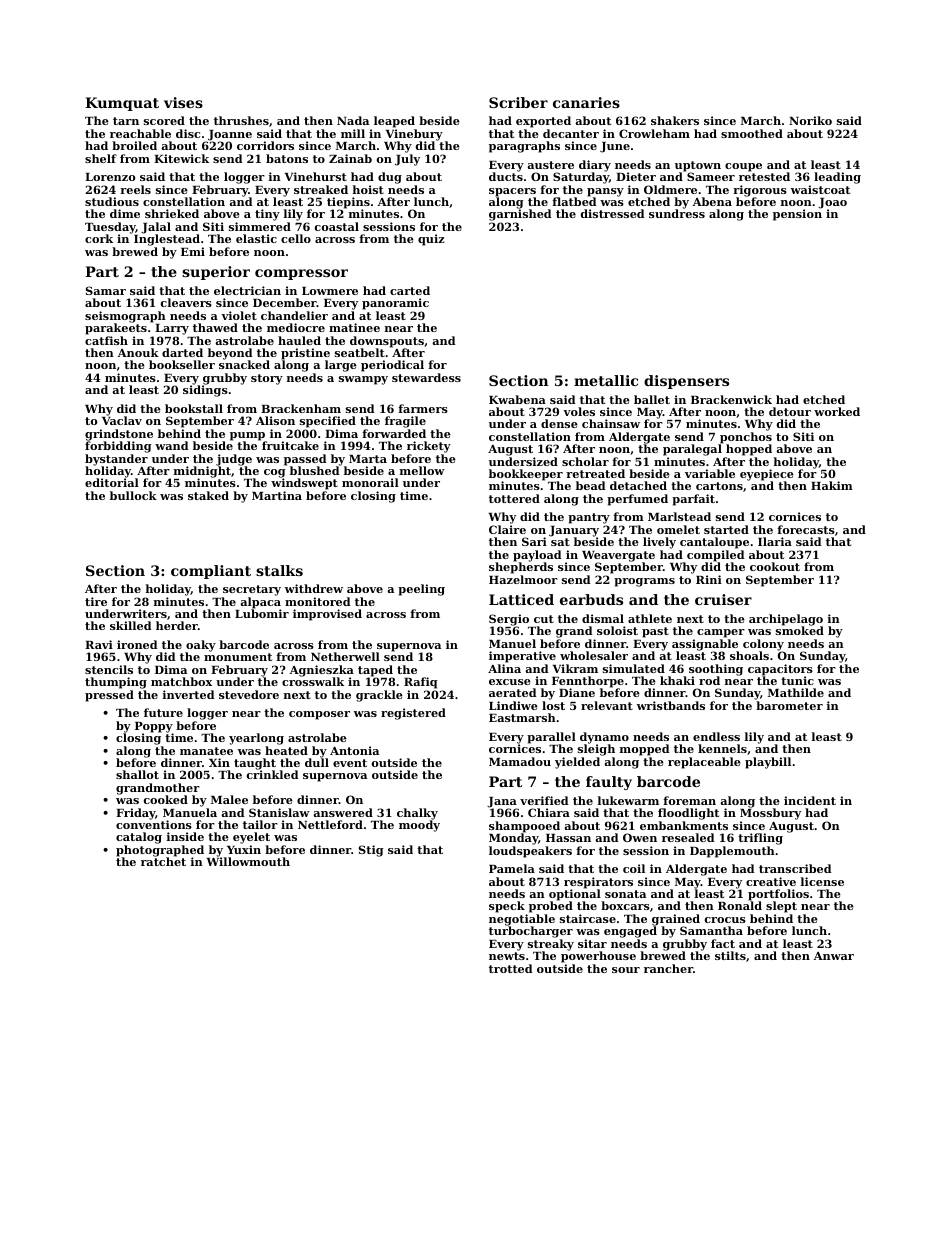 This page has width=952, height=1233. Describe the element at coordinates (122, 421) in the page. I see `Vaclav` at that location.
